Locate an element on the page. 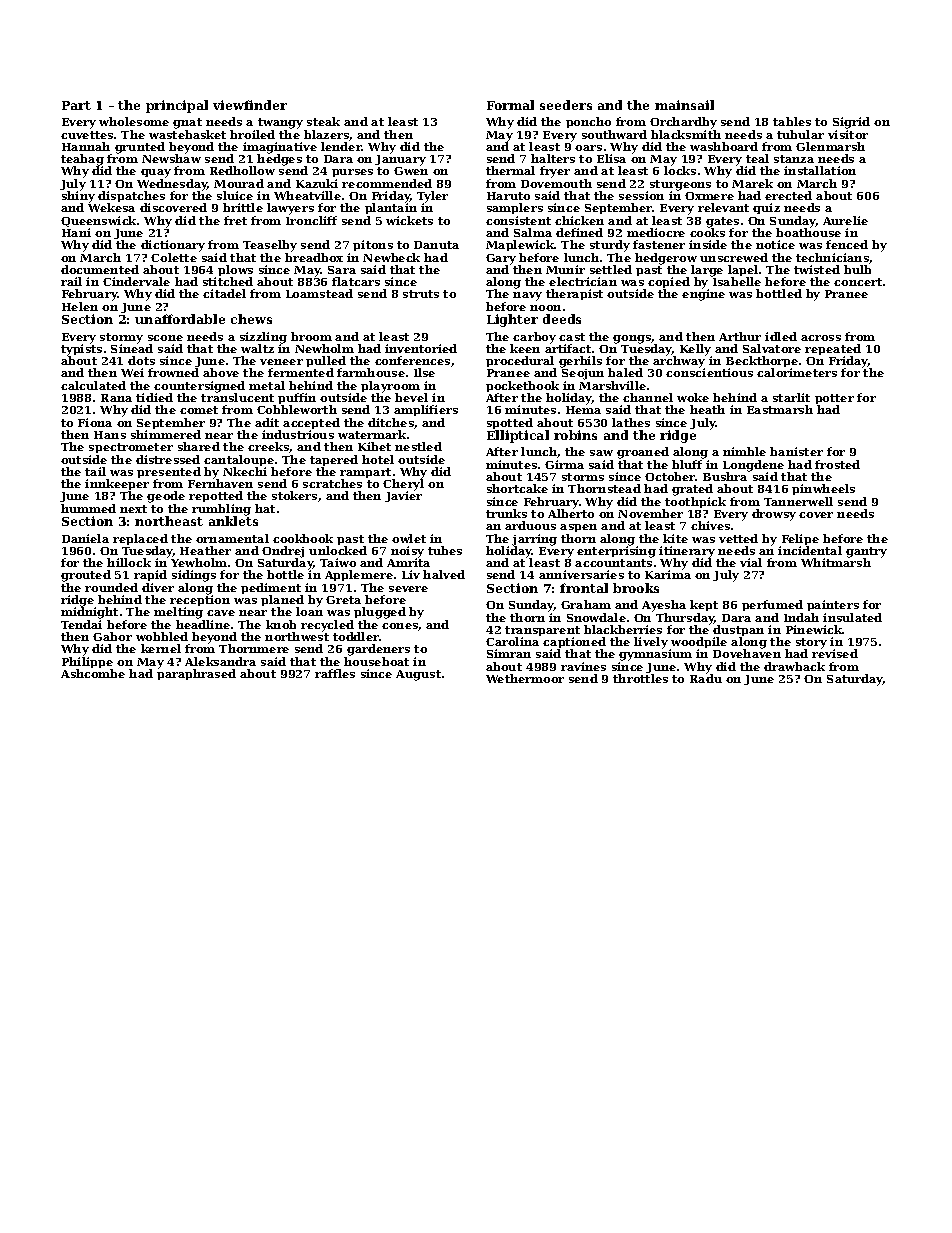 The height and width of the page is (1233, 952). Loamstead is located at coordinates (319, 293).
